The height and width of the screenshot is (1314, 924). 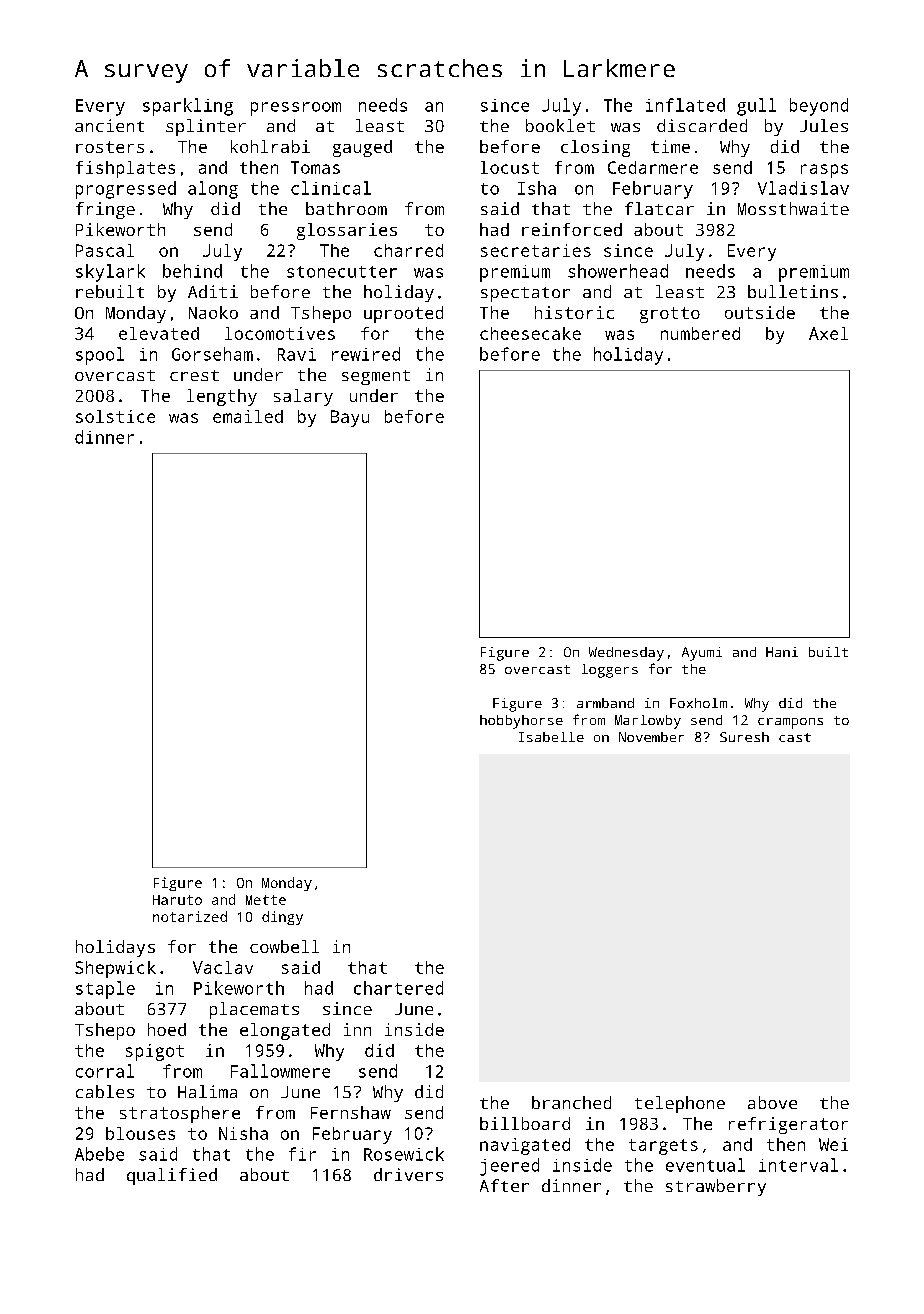 I want to click on time, so click(x=670, y=146).
